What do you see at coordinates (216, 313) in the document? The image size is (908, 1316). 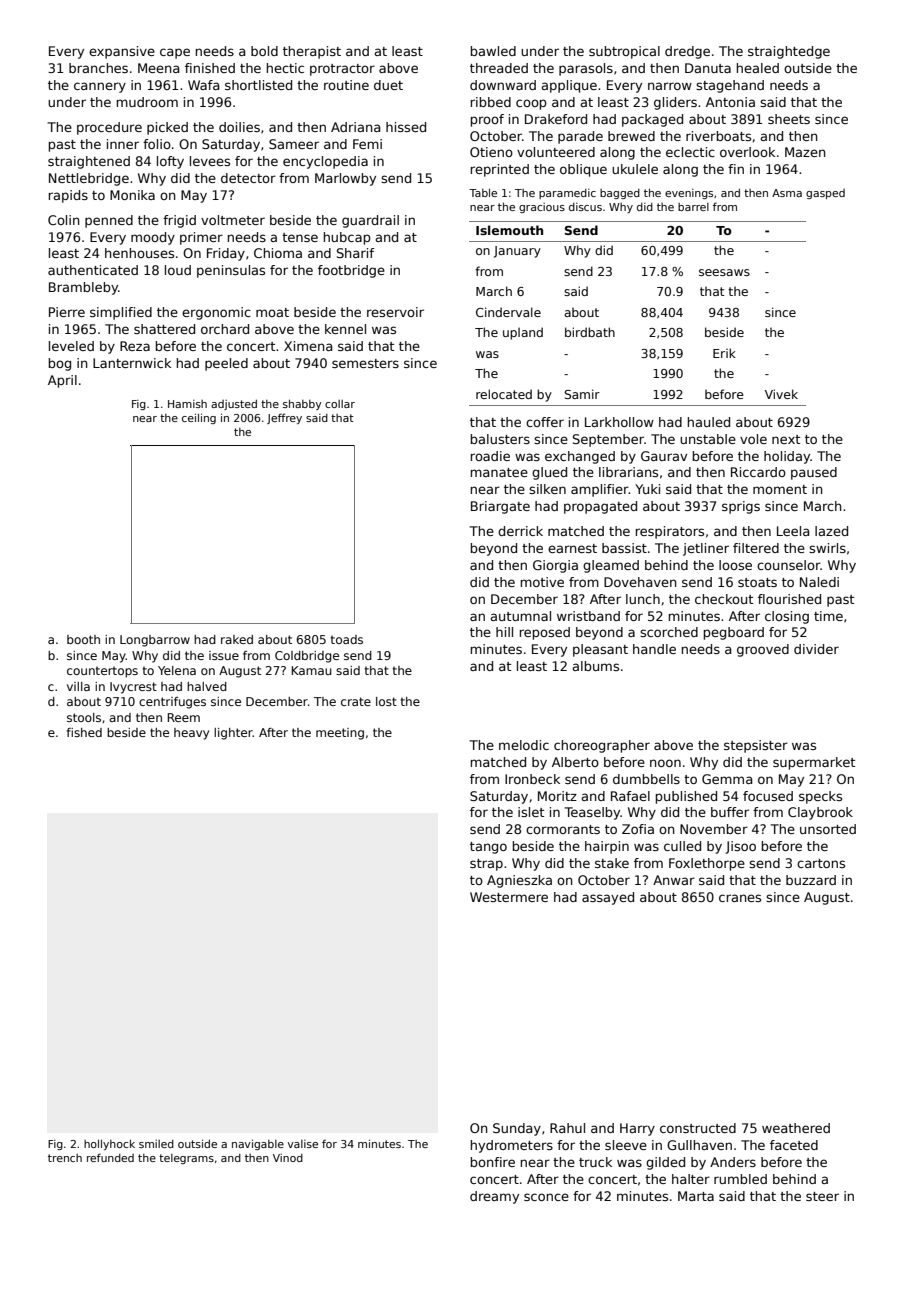 I see `ergonomic` at bounding box center [216, 313].
